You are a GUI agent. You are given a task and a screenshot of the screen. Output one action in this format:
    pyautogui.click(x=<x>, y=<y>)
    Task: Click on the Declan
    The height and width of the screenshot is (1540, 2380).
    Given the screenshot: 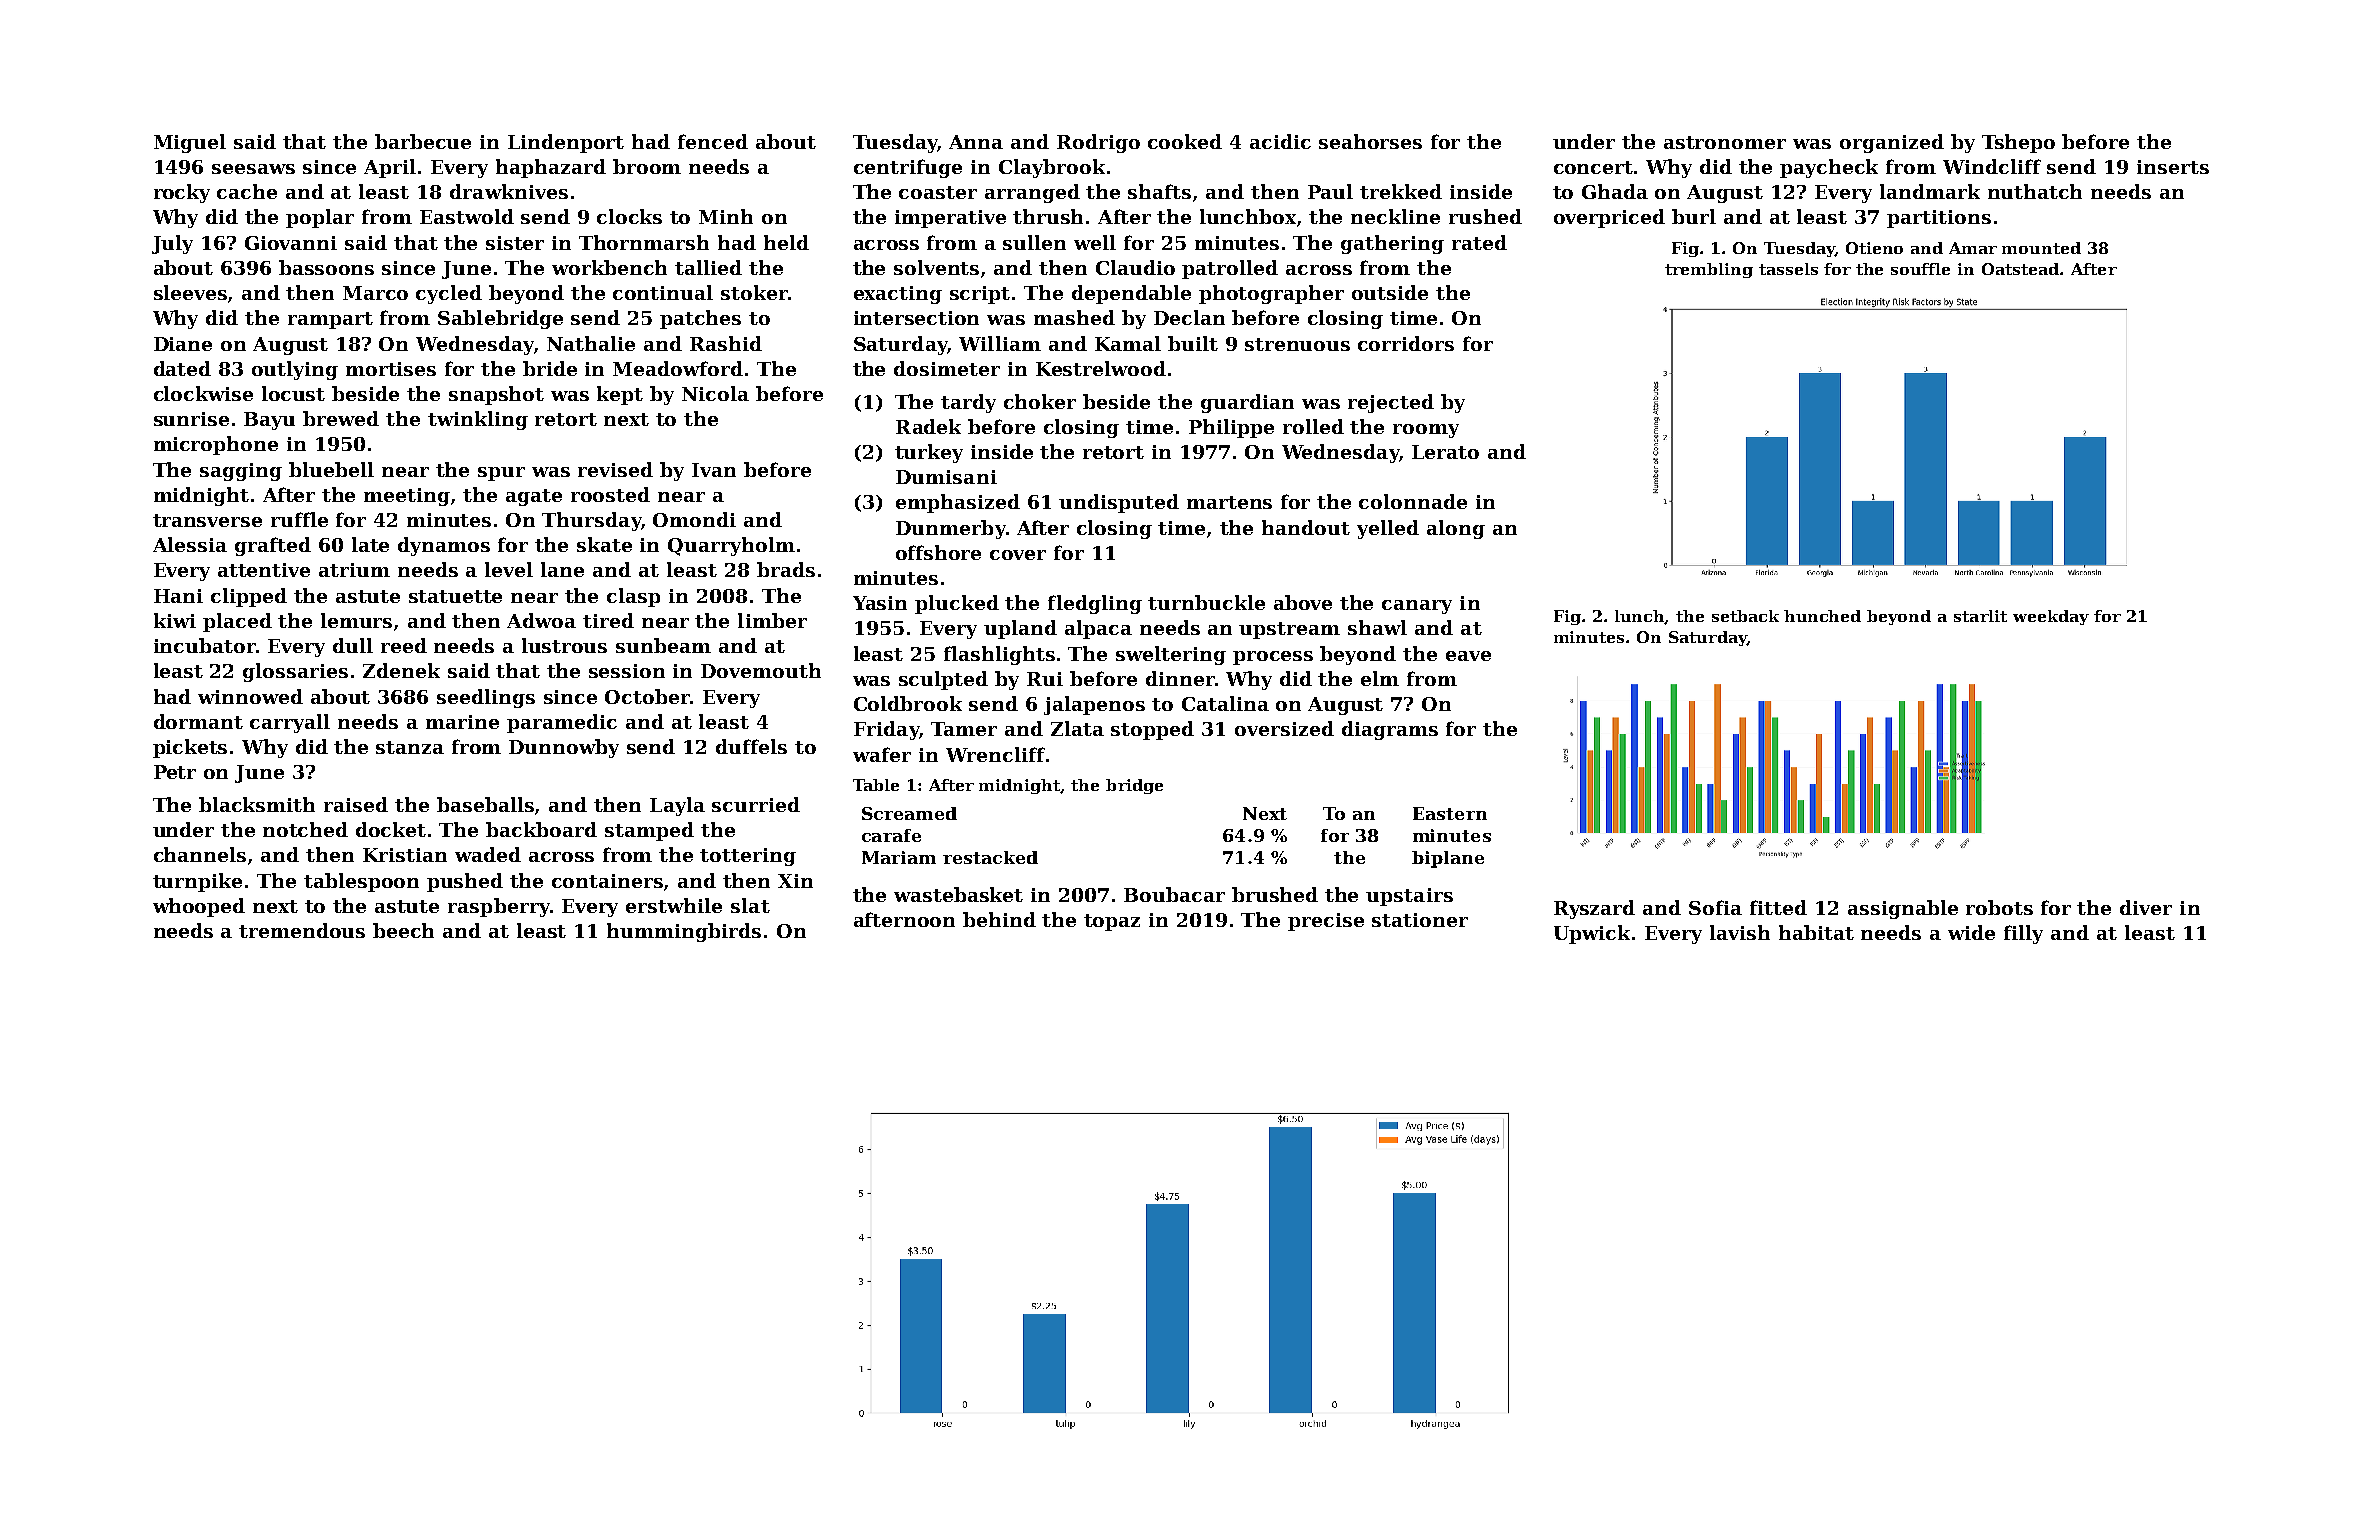 What is the action you would take?
    pyautogui.click(x=1189, y=317)
